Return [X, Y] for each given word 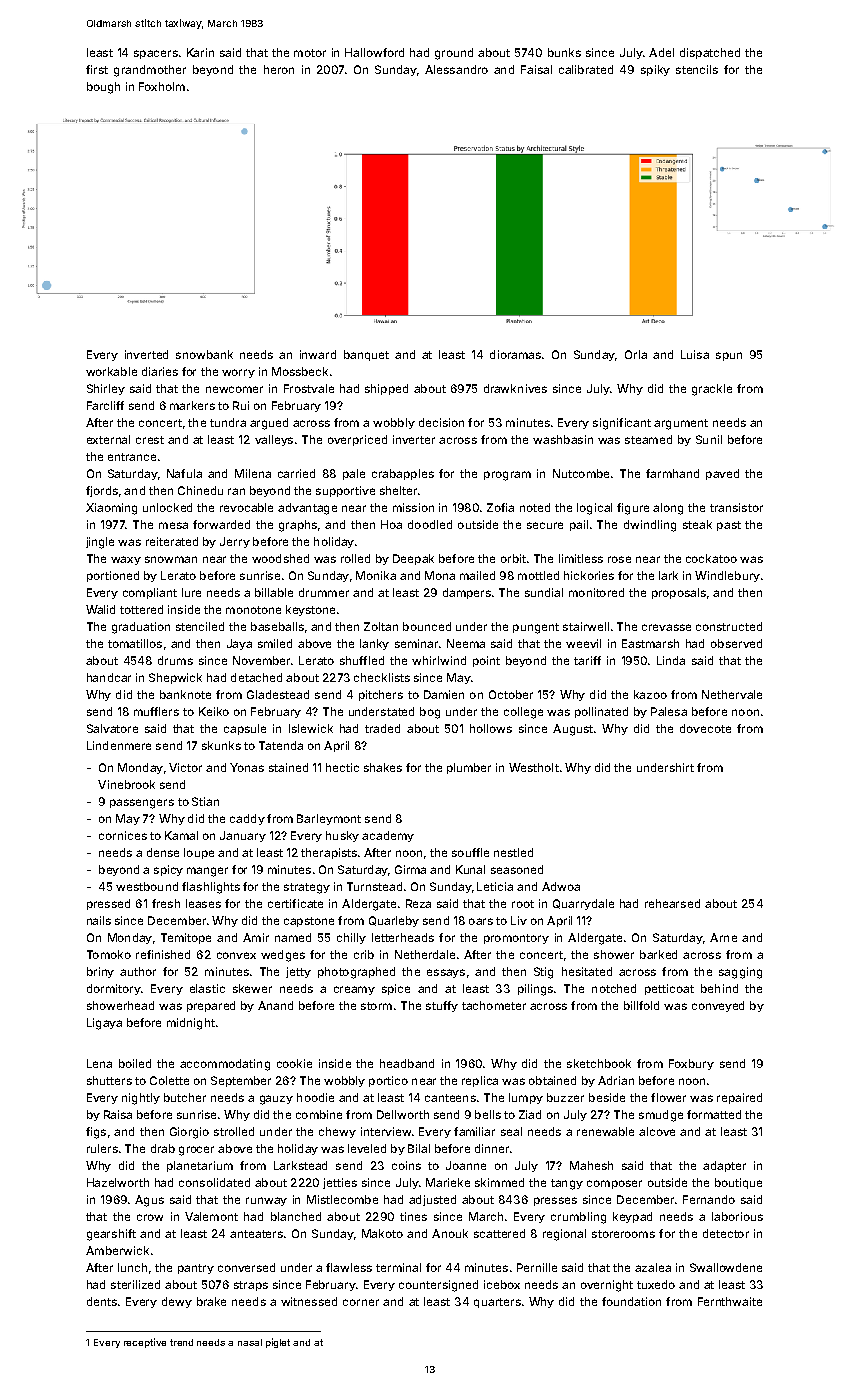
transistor [736, 507]
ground [454, 54]
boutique [738, 1183]
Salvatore [112, 728]
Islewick [311, 728]
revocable [246, 507]
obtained [552, 1080]
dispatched [710, 53]
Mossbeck [300, 371]
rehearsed [672, 903]
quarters [497, 1303]
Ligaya [104, 1024]
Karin [200, 52]
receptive [145, 1343]
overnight [607, 1286]
